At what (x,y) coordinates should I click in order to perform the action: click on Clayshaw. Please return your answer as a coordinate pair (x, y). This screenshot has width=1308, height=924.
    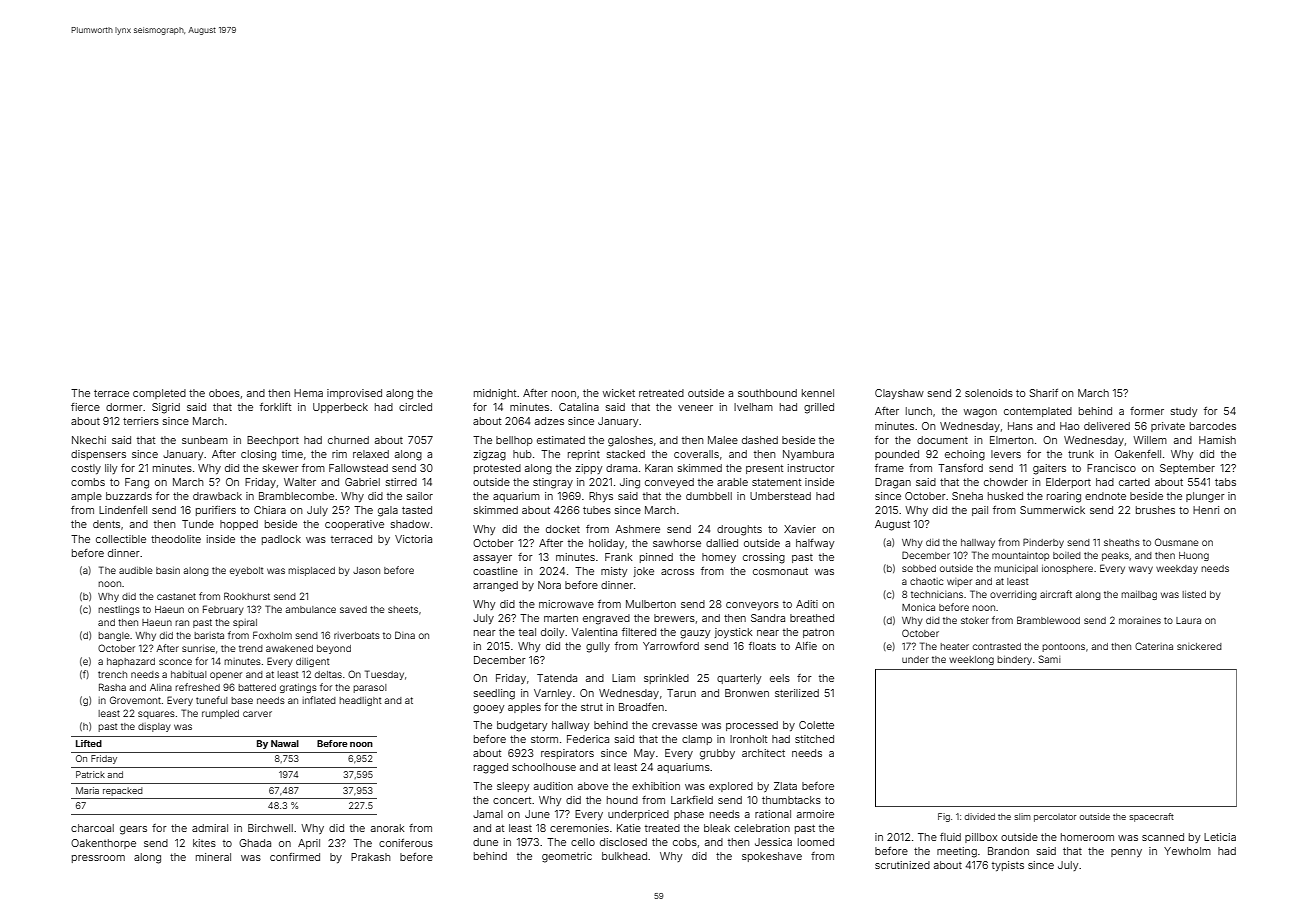
    Looking at the image, I should click on (899, 394).
